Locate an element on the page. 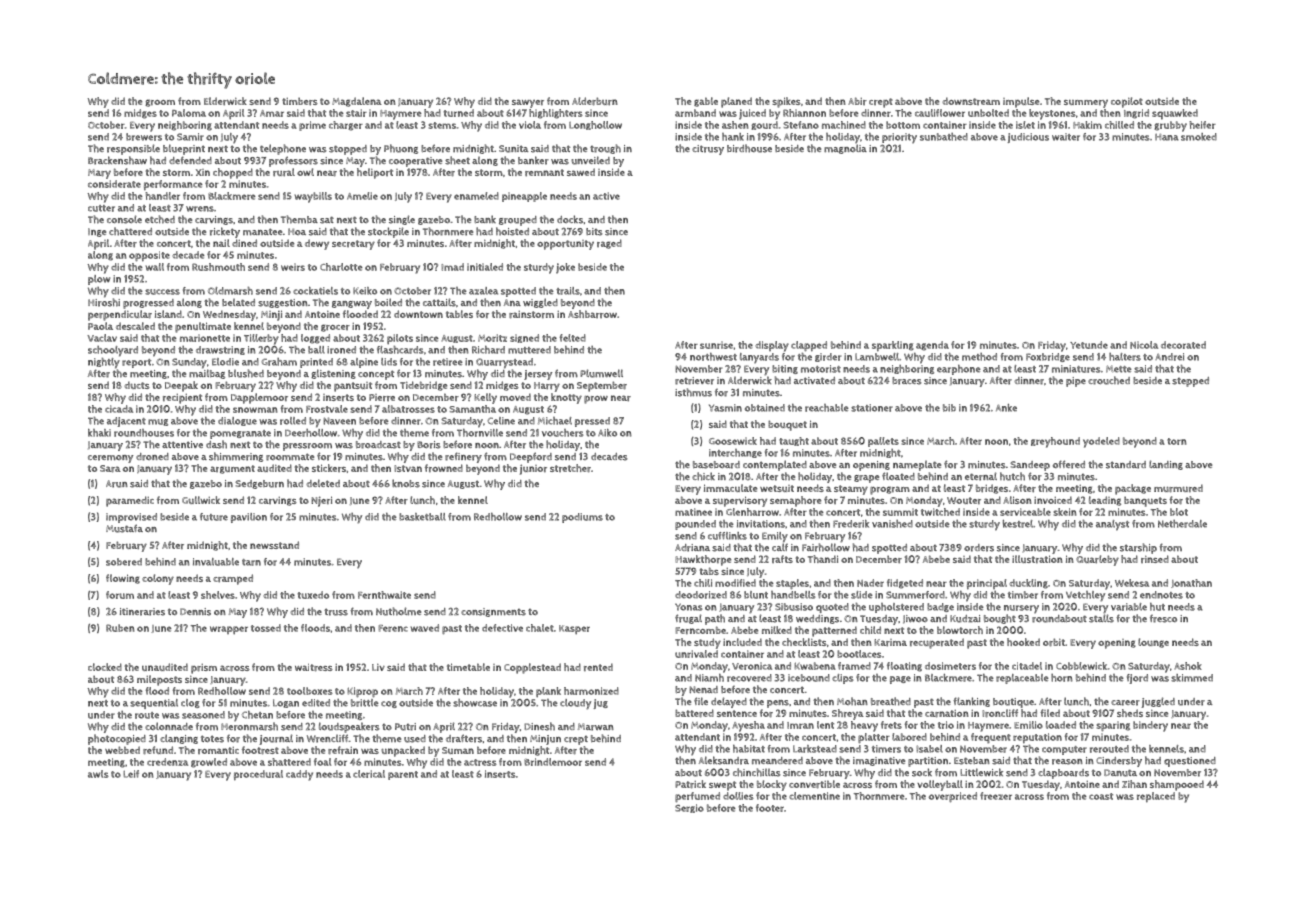  replaced is located at coordinates (1156, 797).
